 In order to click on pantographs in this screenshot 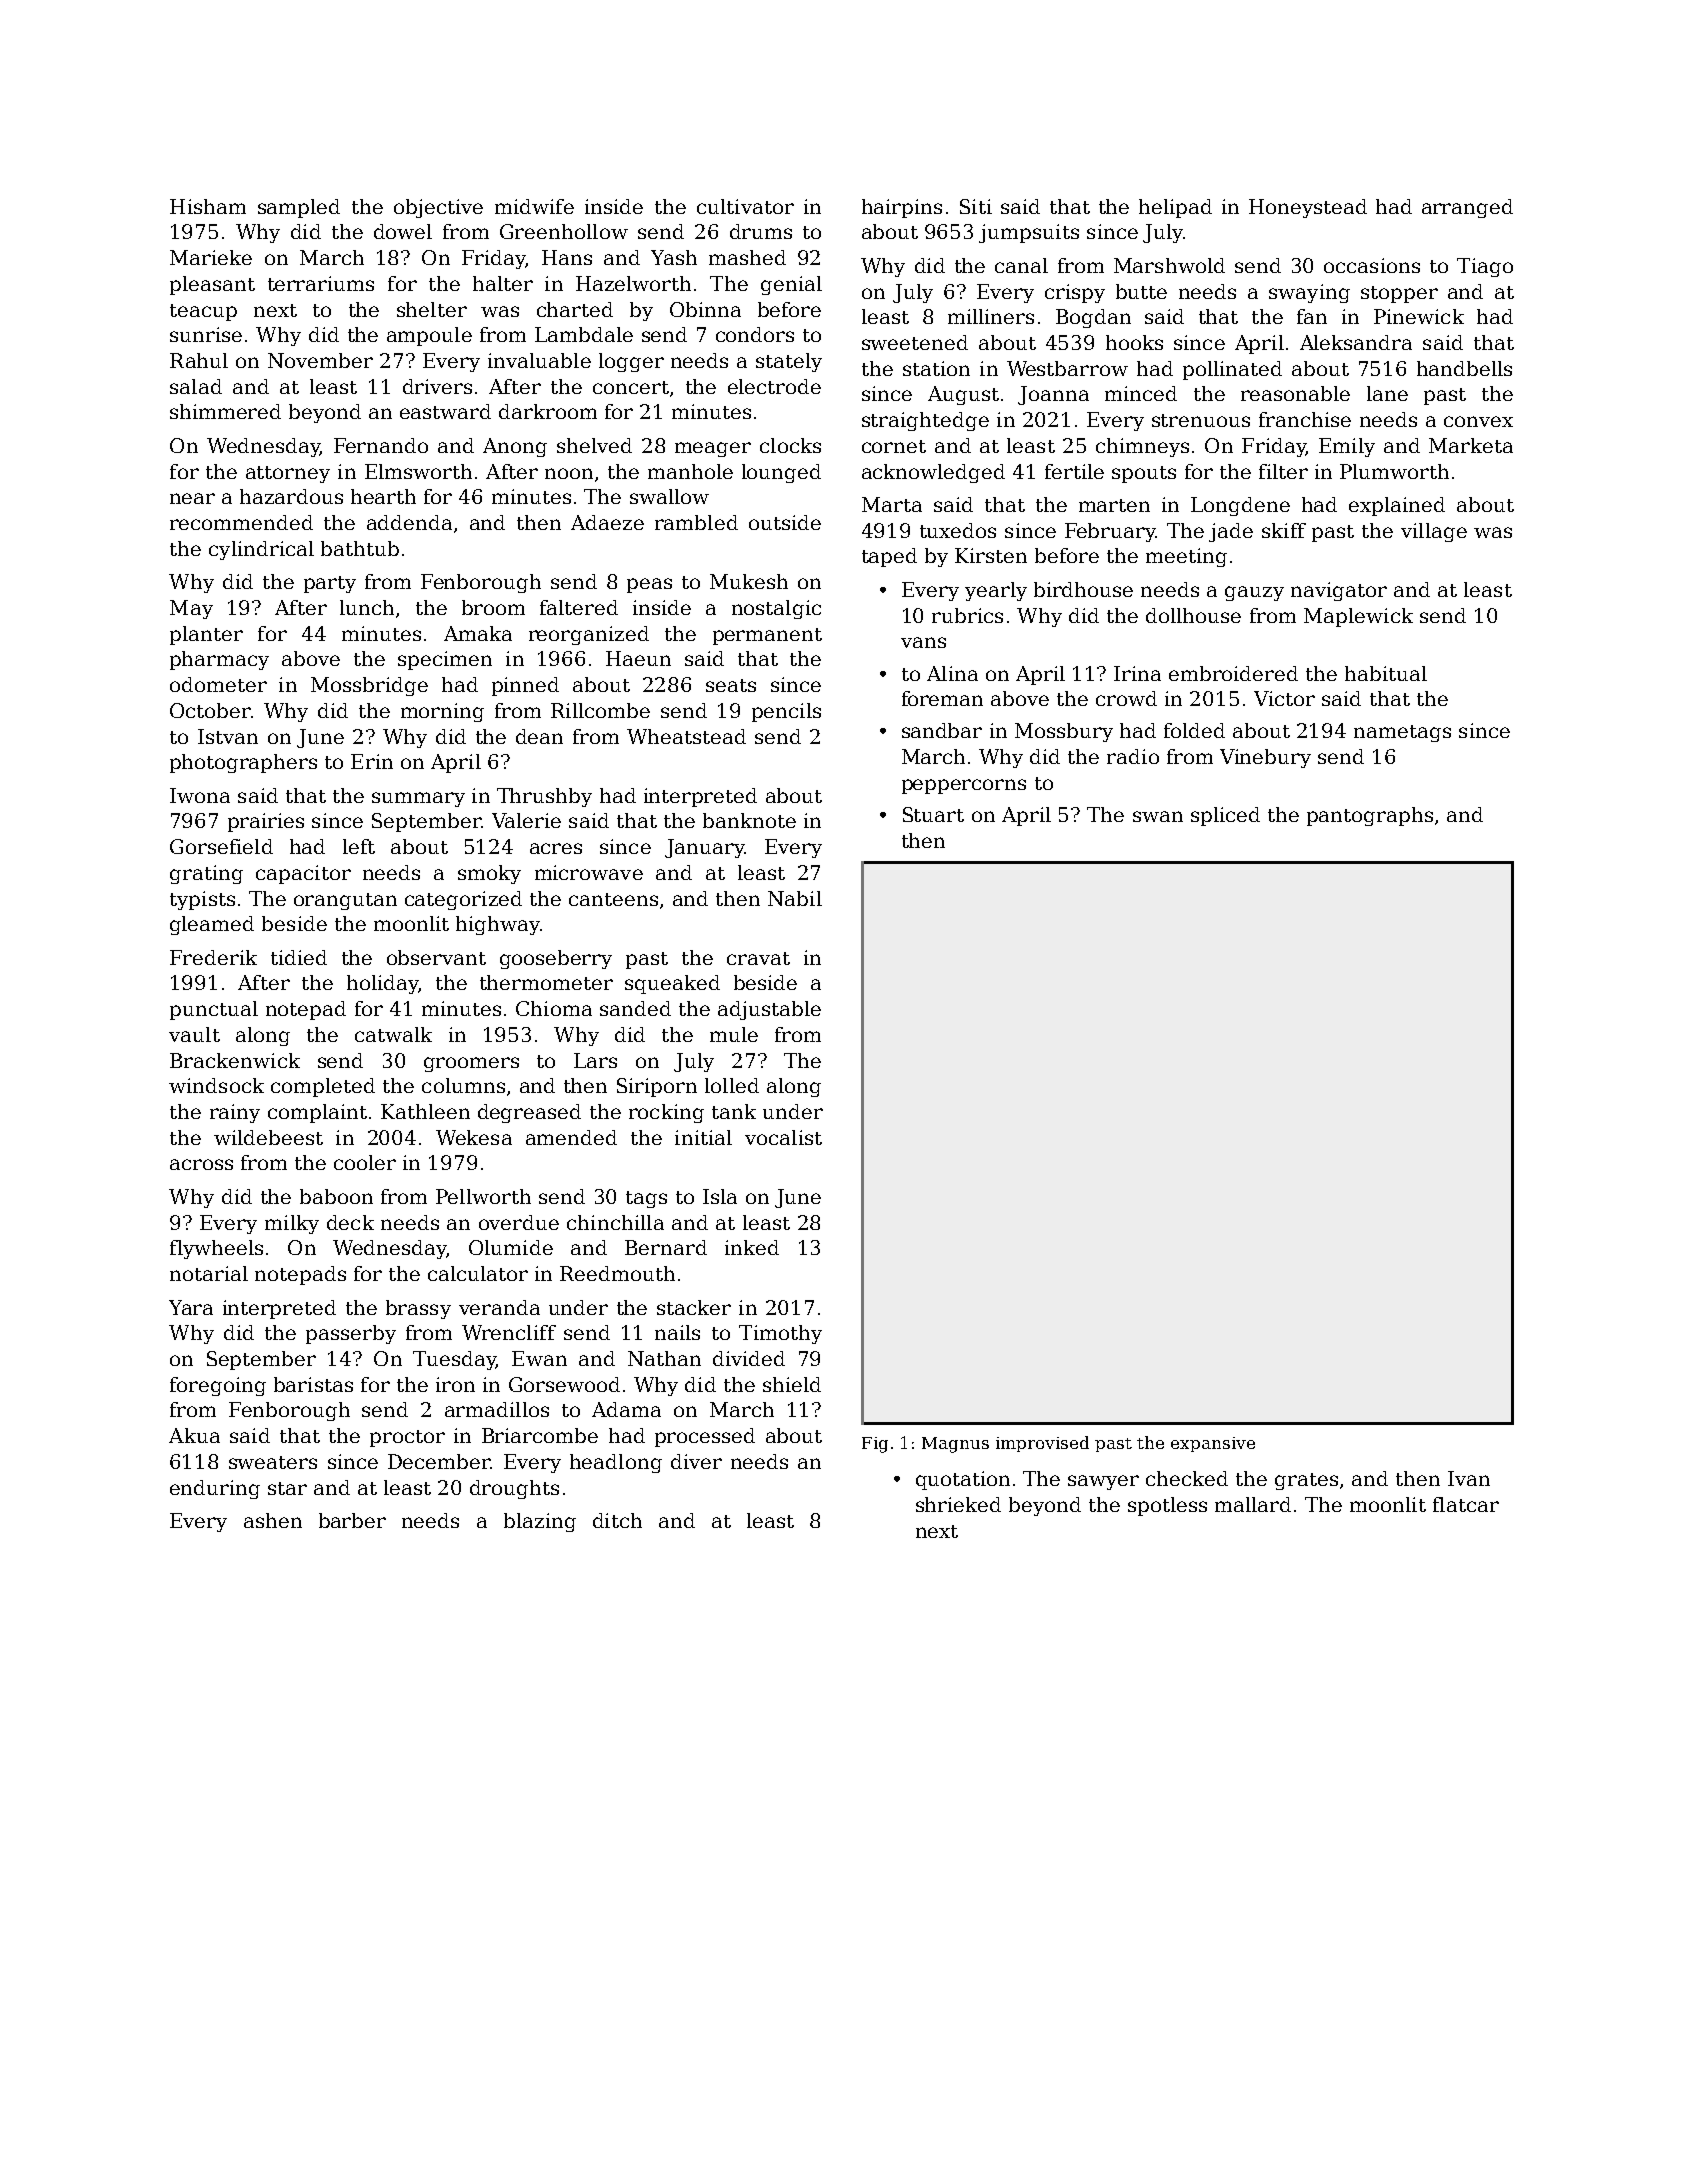, I will do `click(1370, 816)`.
